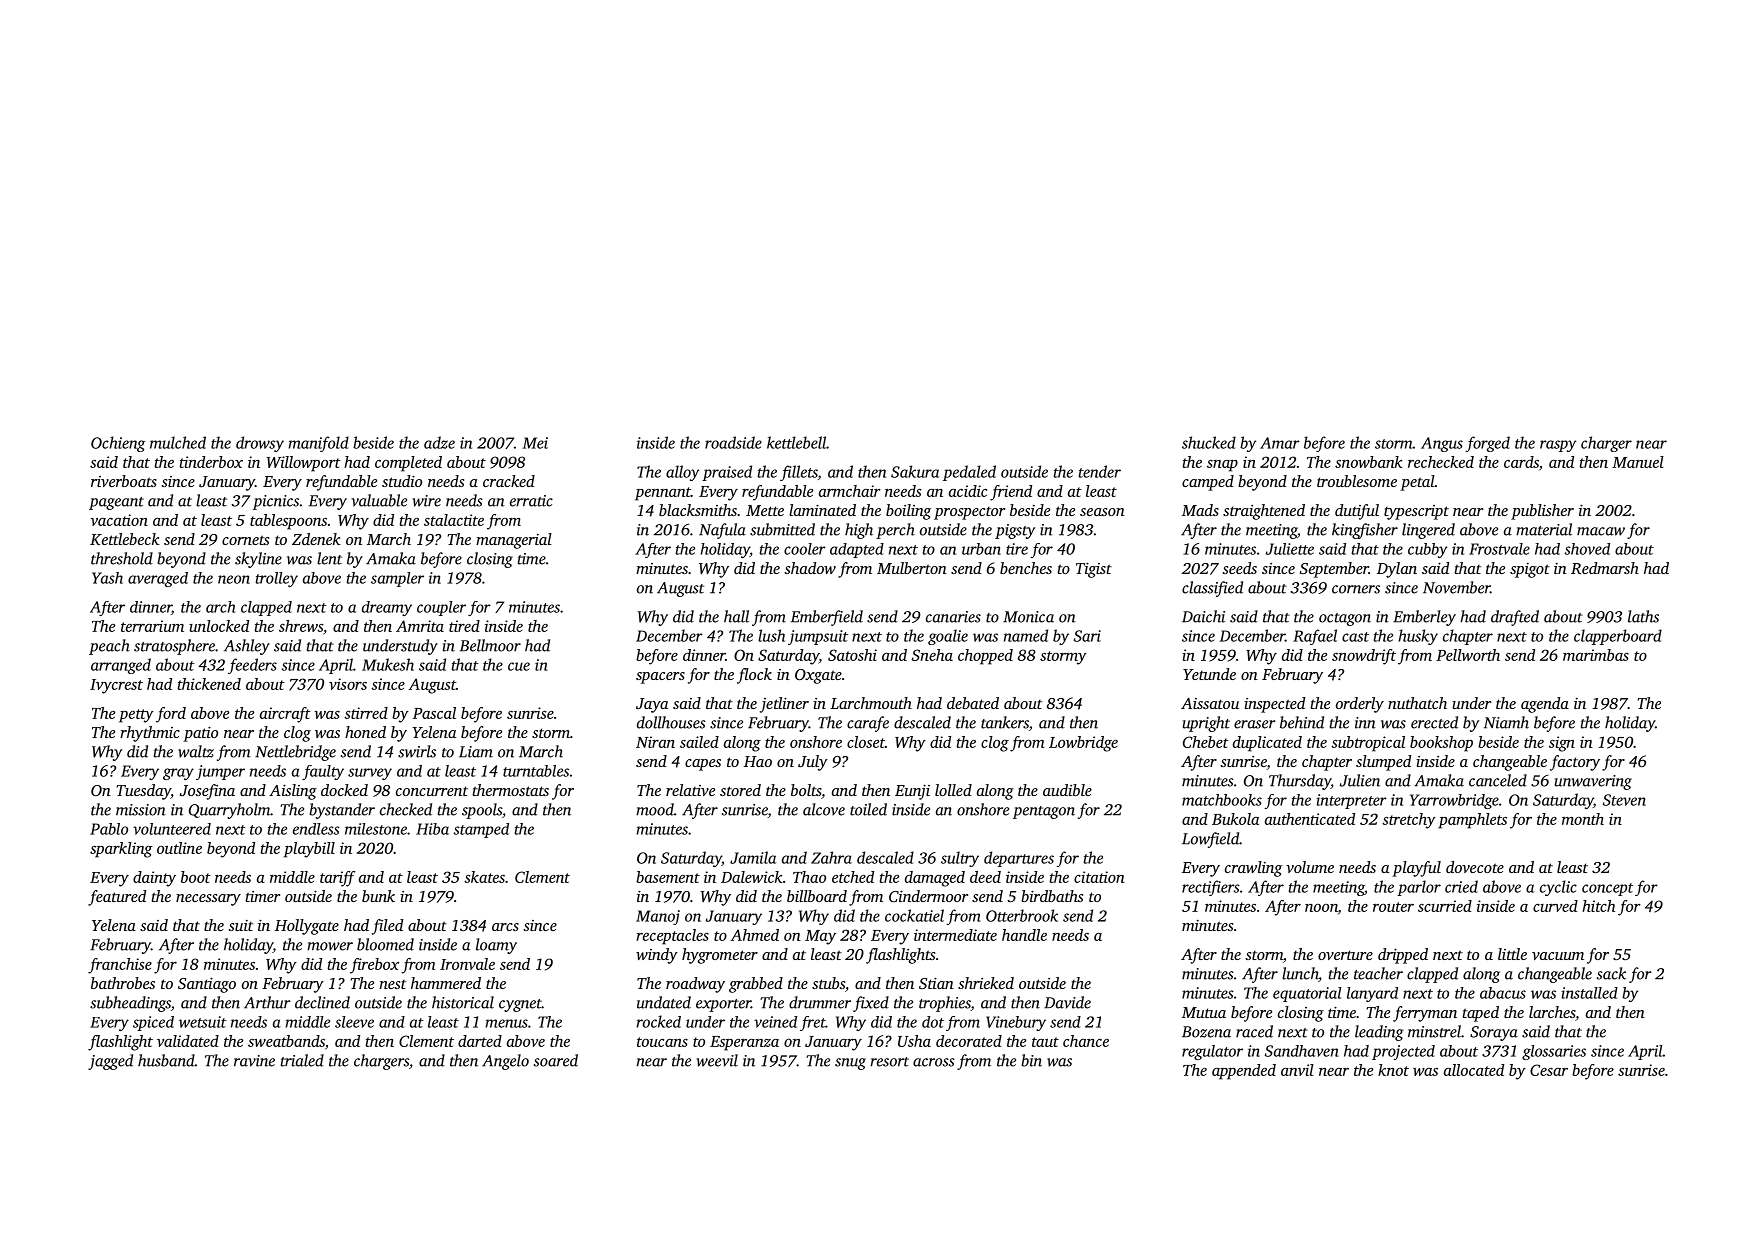 This screenshot has width=1762, height=1246. I want to click on tariff, so click(337, 879).
